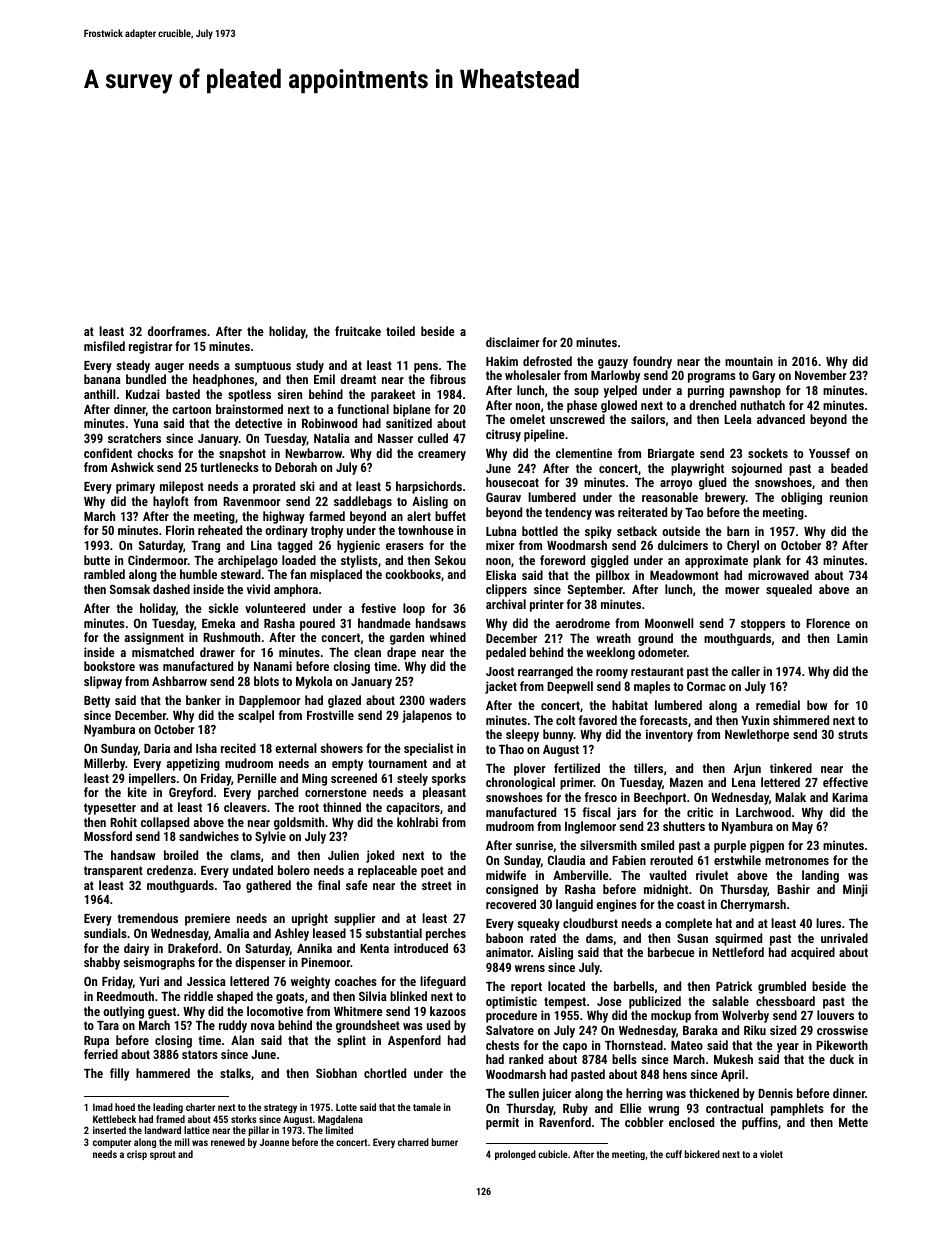 The width and height of the document is (952, 1233). Describe the element at coordinates (103, 1107) in the document. I see `Imad` at that location.
